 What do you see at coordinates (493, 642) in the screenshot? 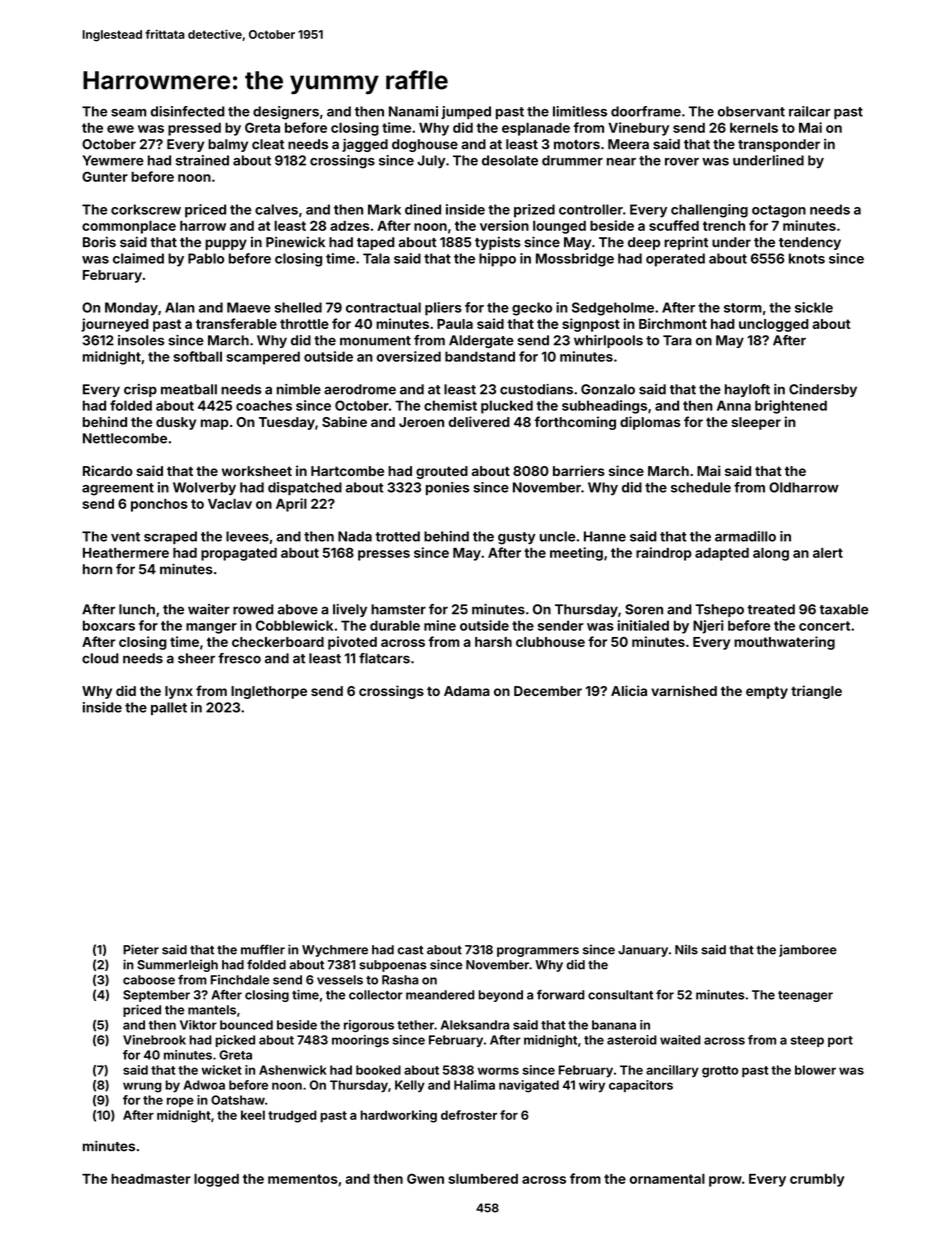
I see `harsh` at bounding box center [493, 642].
